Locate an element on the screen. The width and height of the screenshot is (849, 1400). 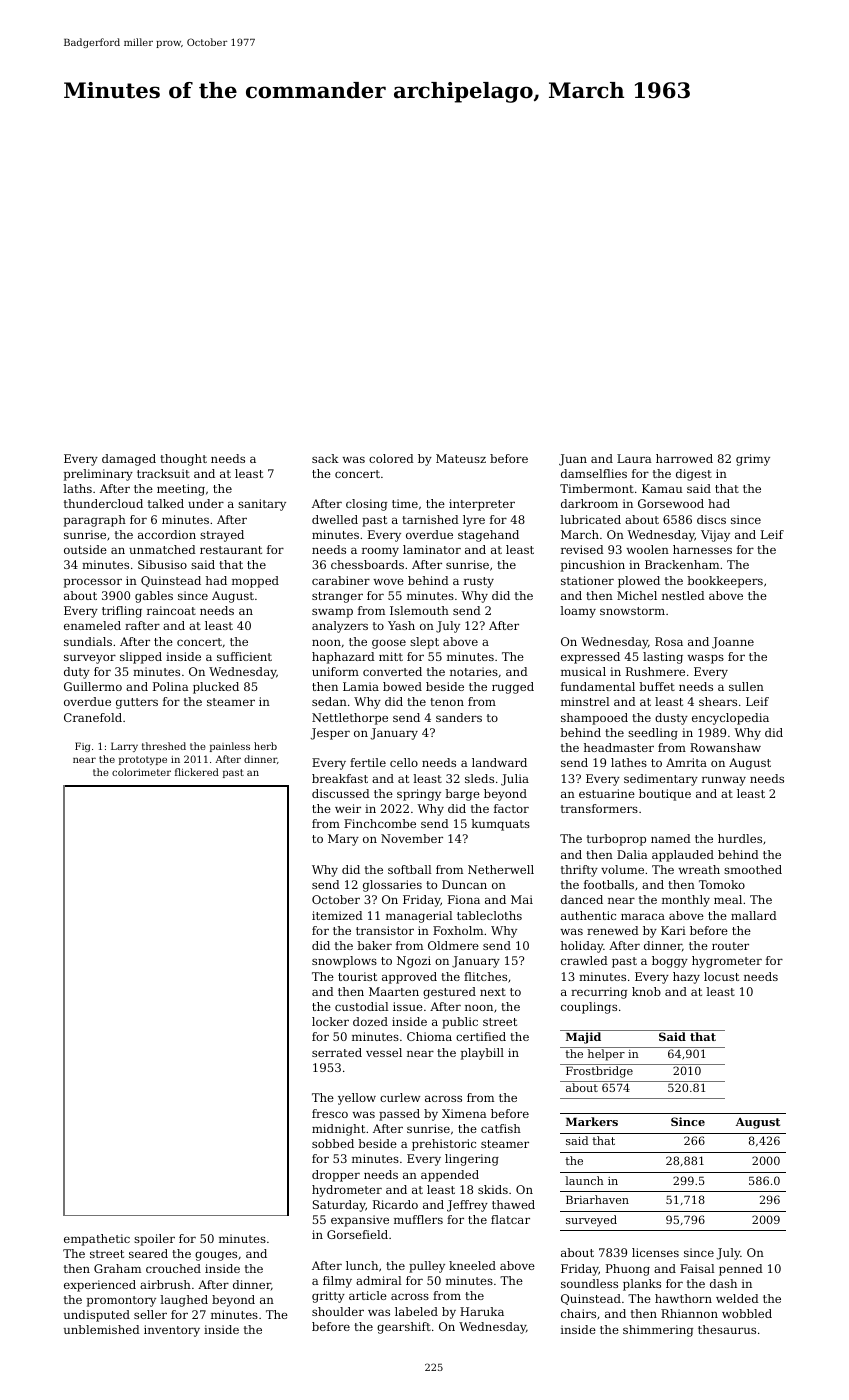
launch is located at coordinates (584, 1180).
